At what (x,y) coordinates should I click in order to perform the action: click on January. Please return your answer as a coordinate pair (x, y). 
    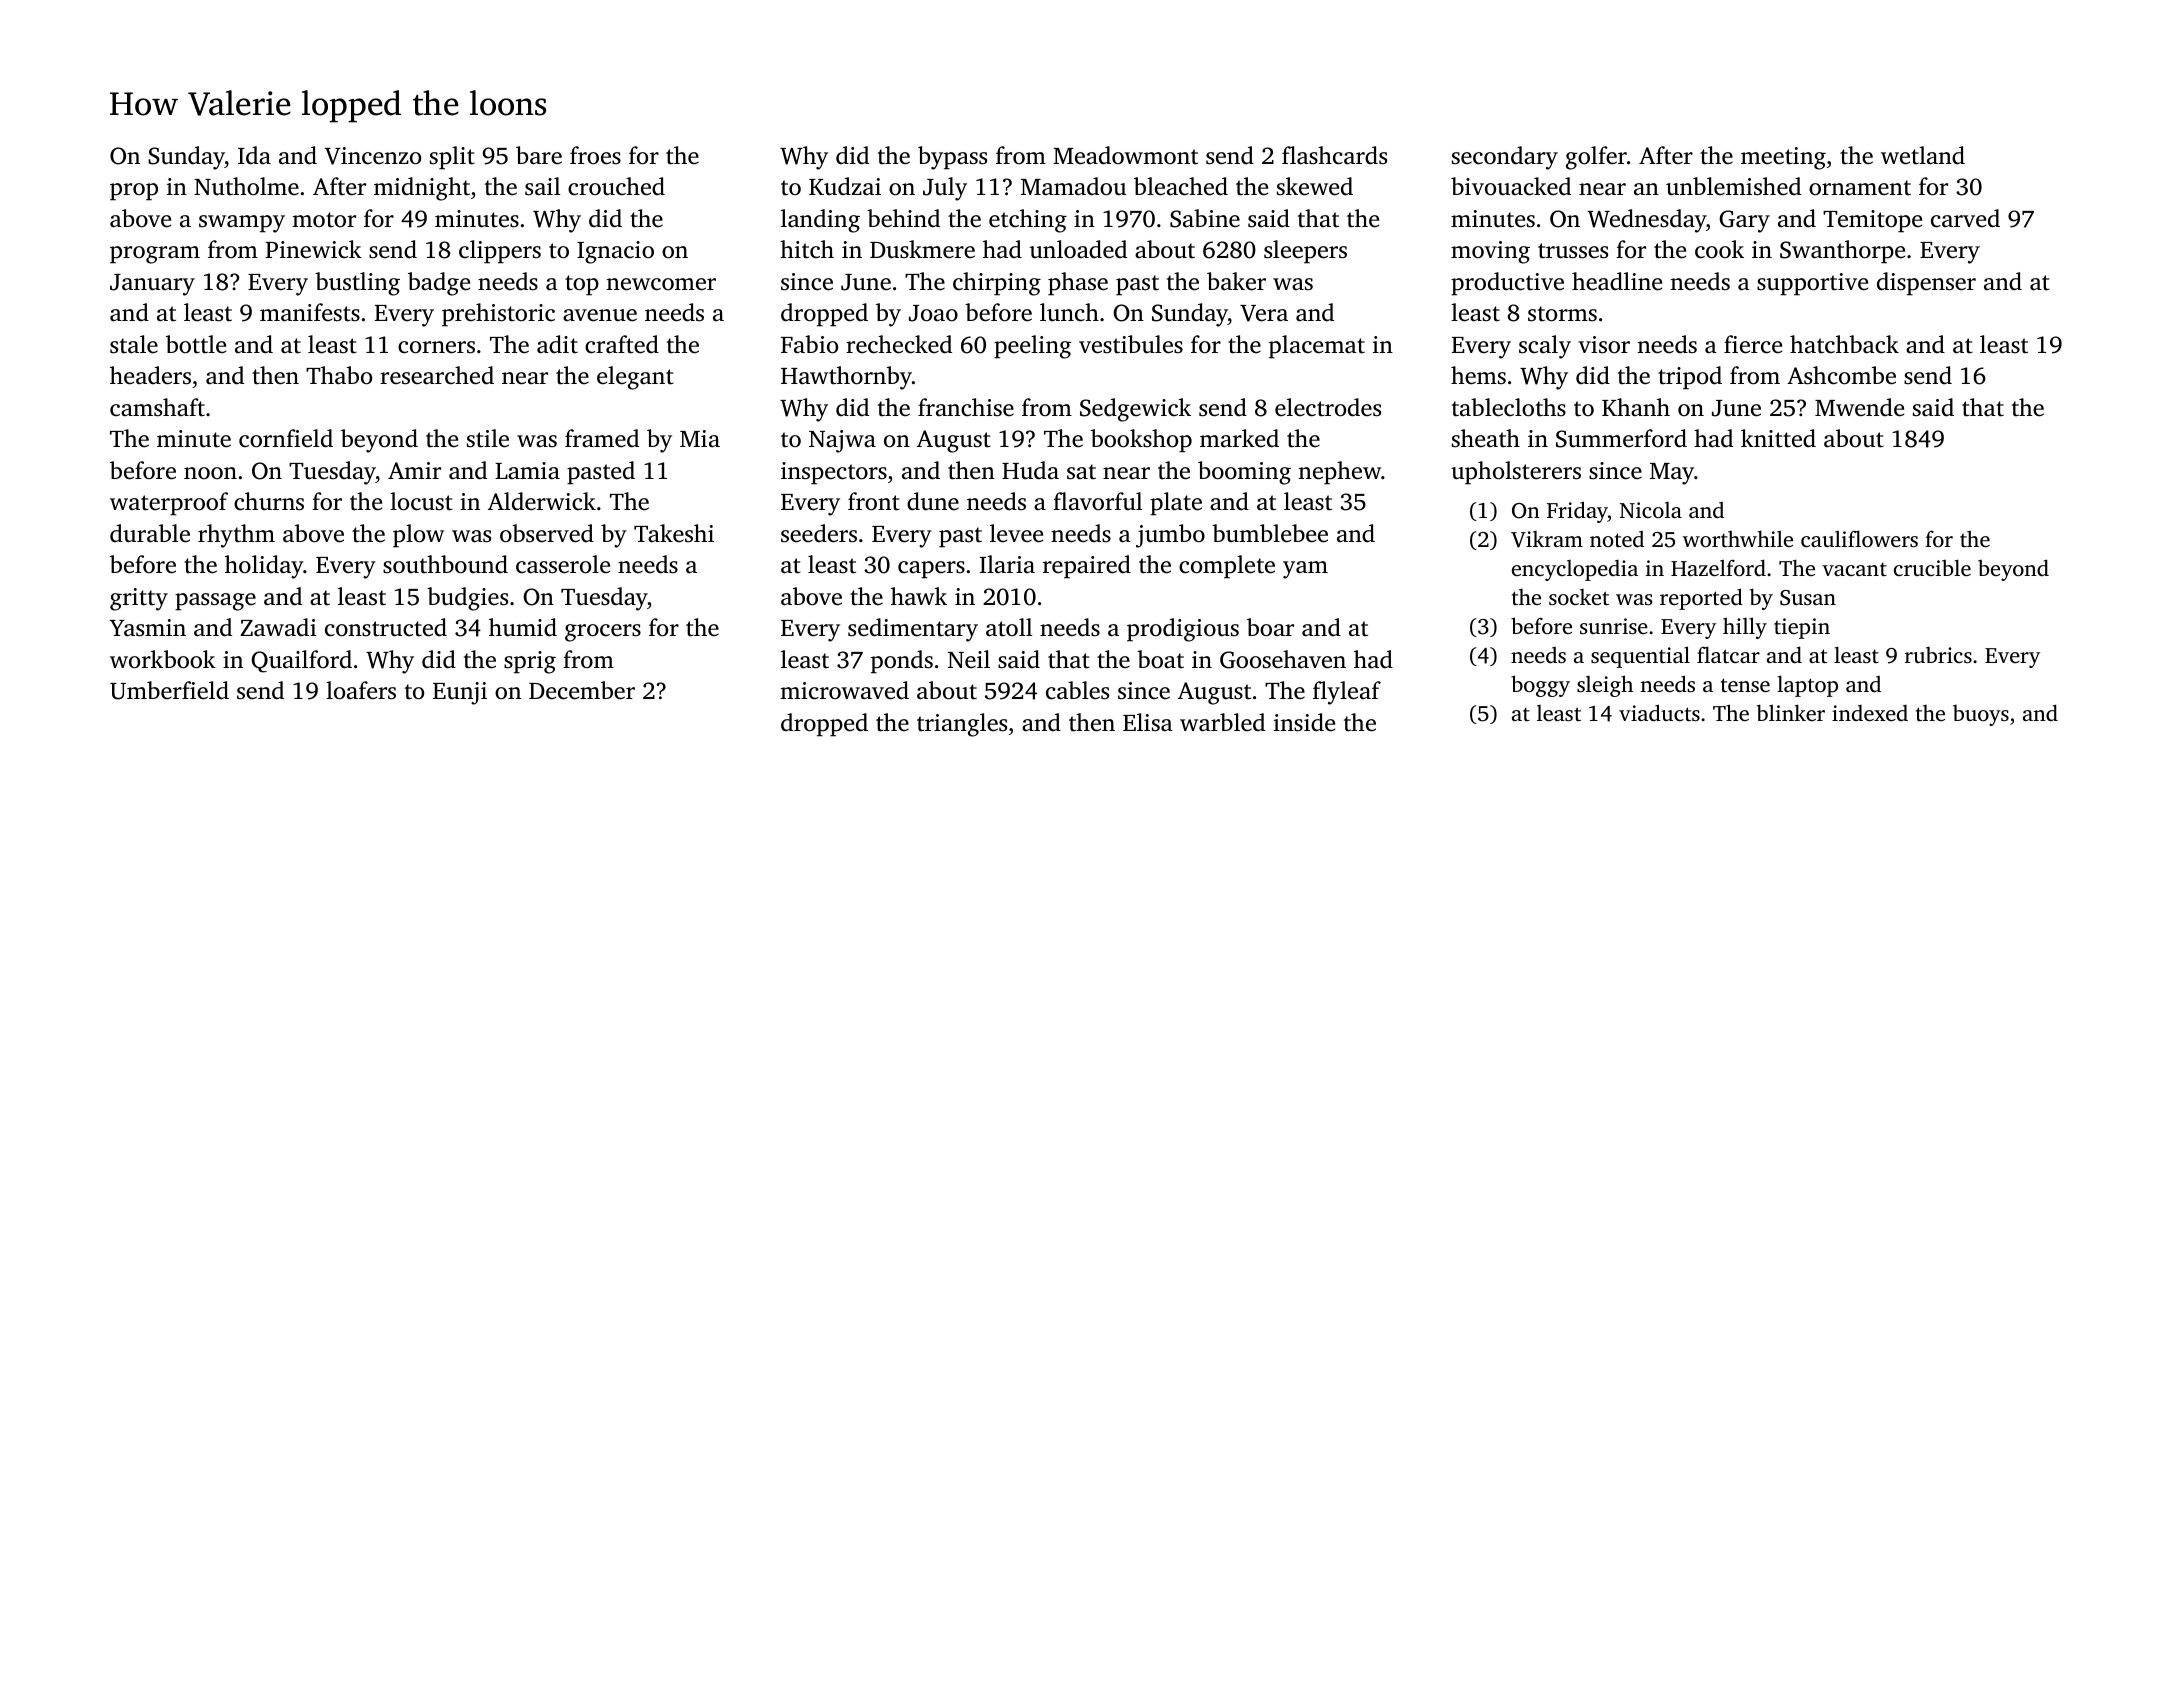
    Looking at the image, I should click on (152, 285).
